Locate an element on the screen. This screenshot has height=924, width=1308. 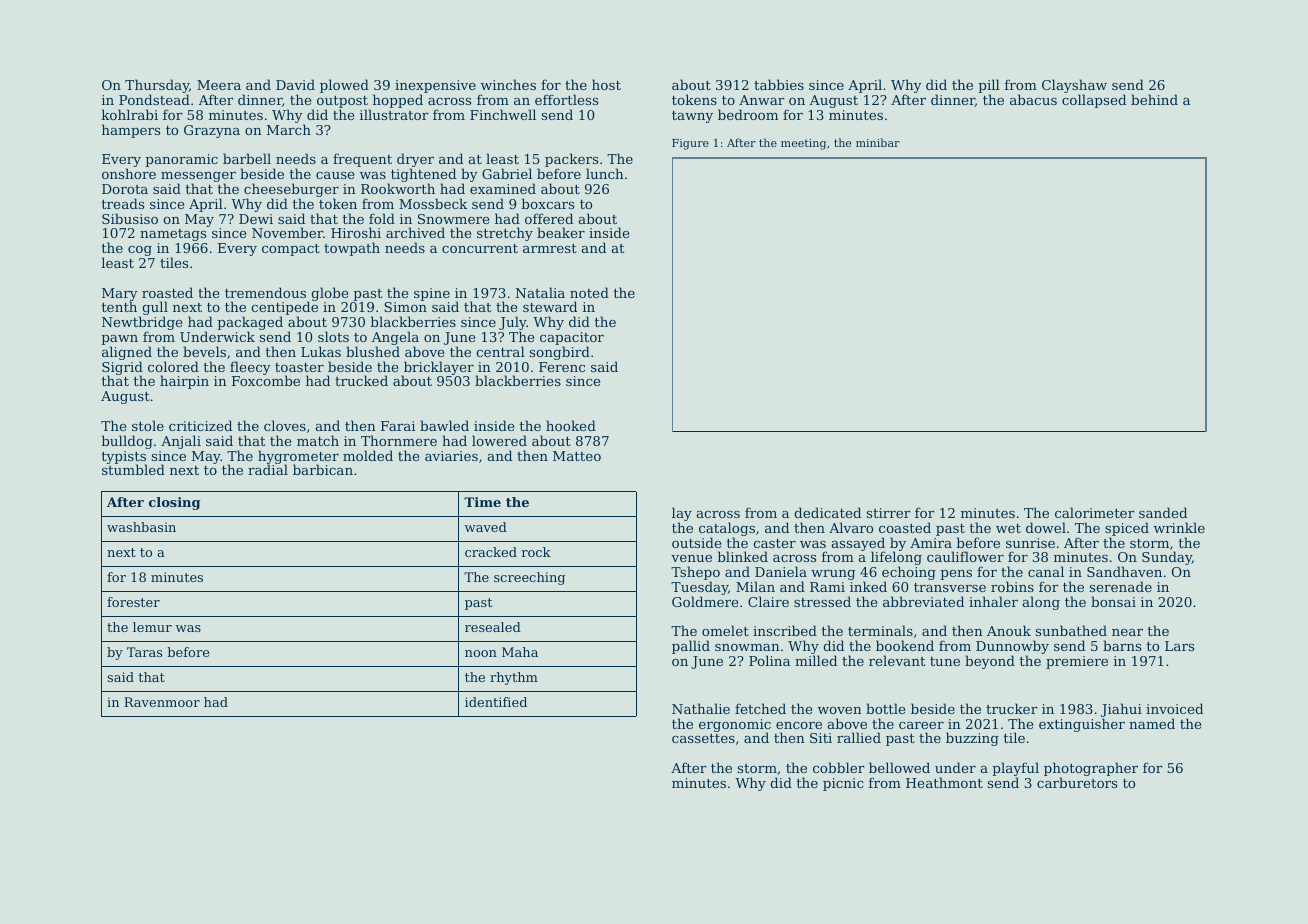
treads is located at coordinates (123, 203).
